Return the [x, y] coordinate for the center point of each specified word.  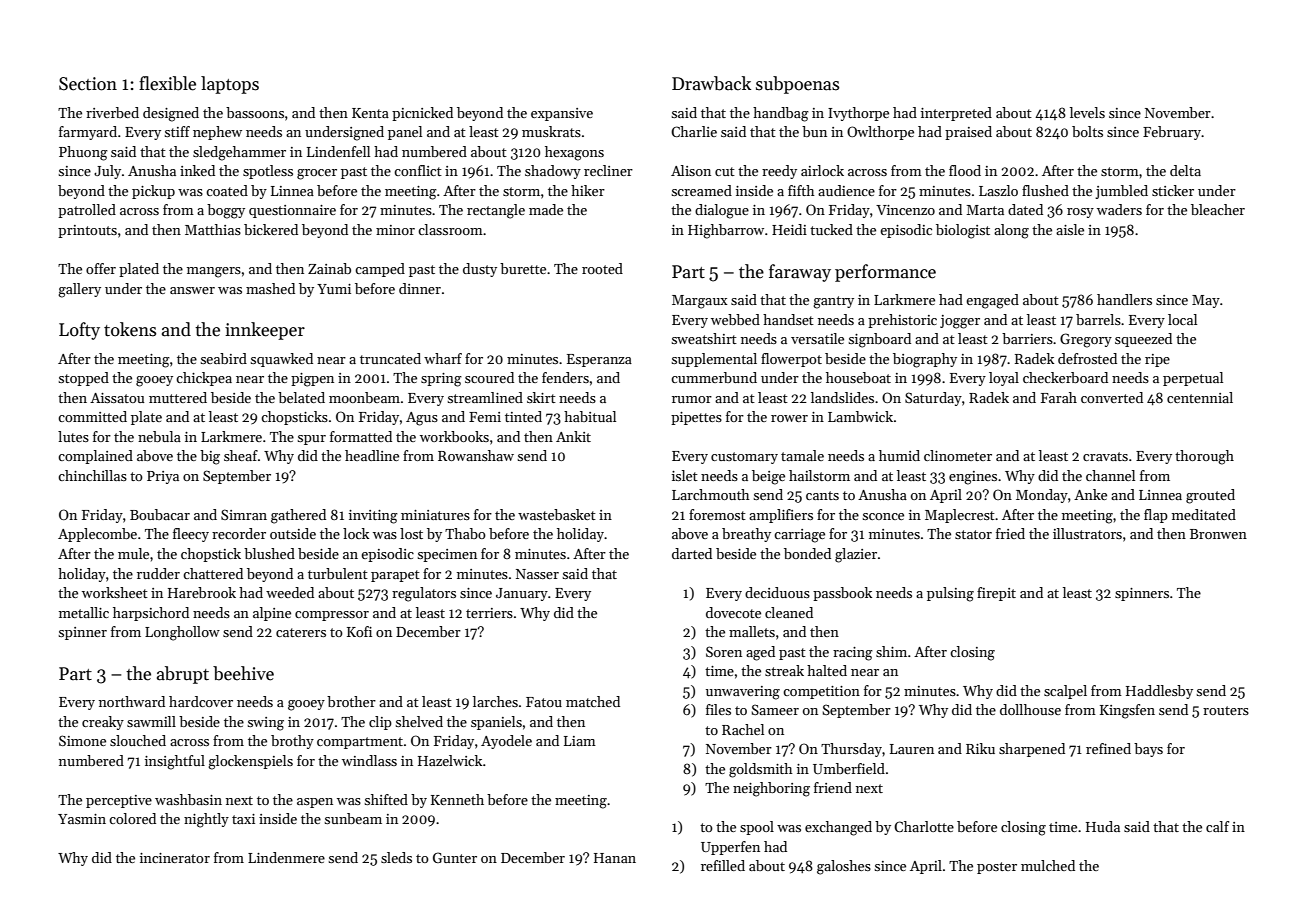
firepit [996, 594]
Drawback [711, 83]
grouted [1210, 496]
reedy [779, 172]
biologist [963, 231]
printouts [87, 231]
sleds [396, 857]
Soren [724, 651]
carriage [799, 536]
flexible [167, 83]
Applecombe [97, 535]
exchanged [838, 828]
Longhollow [182, 633]
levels [1087, 112]
